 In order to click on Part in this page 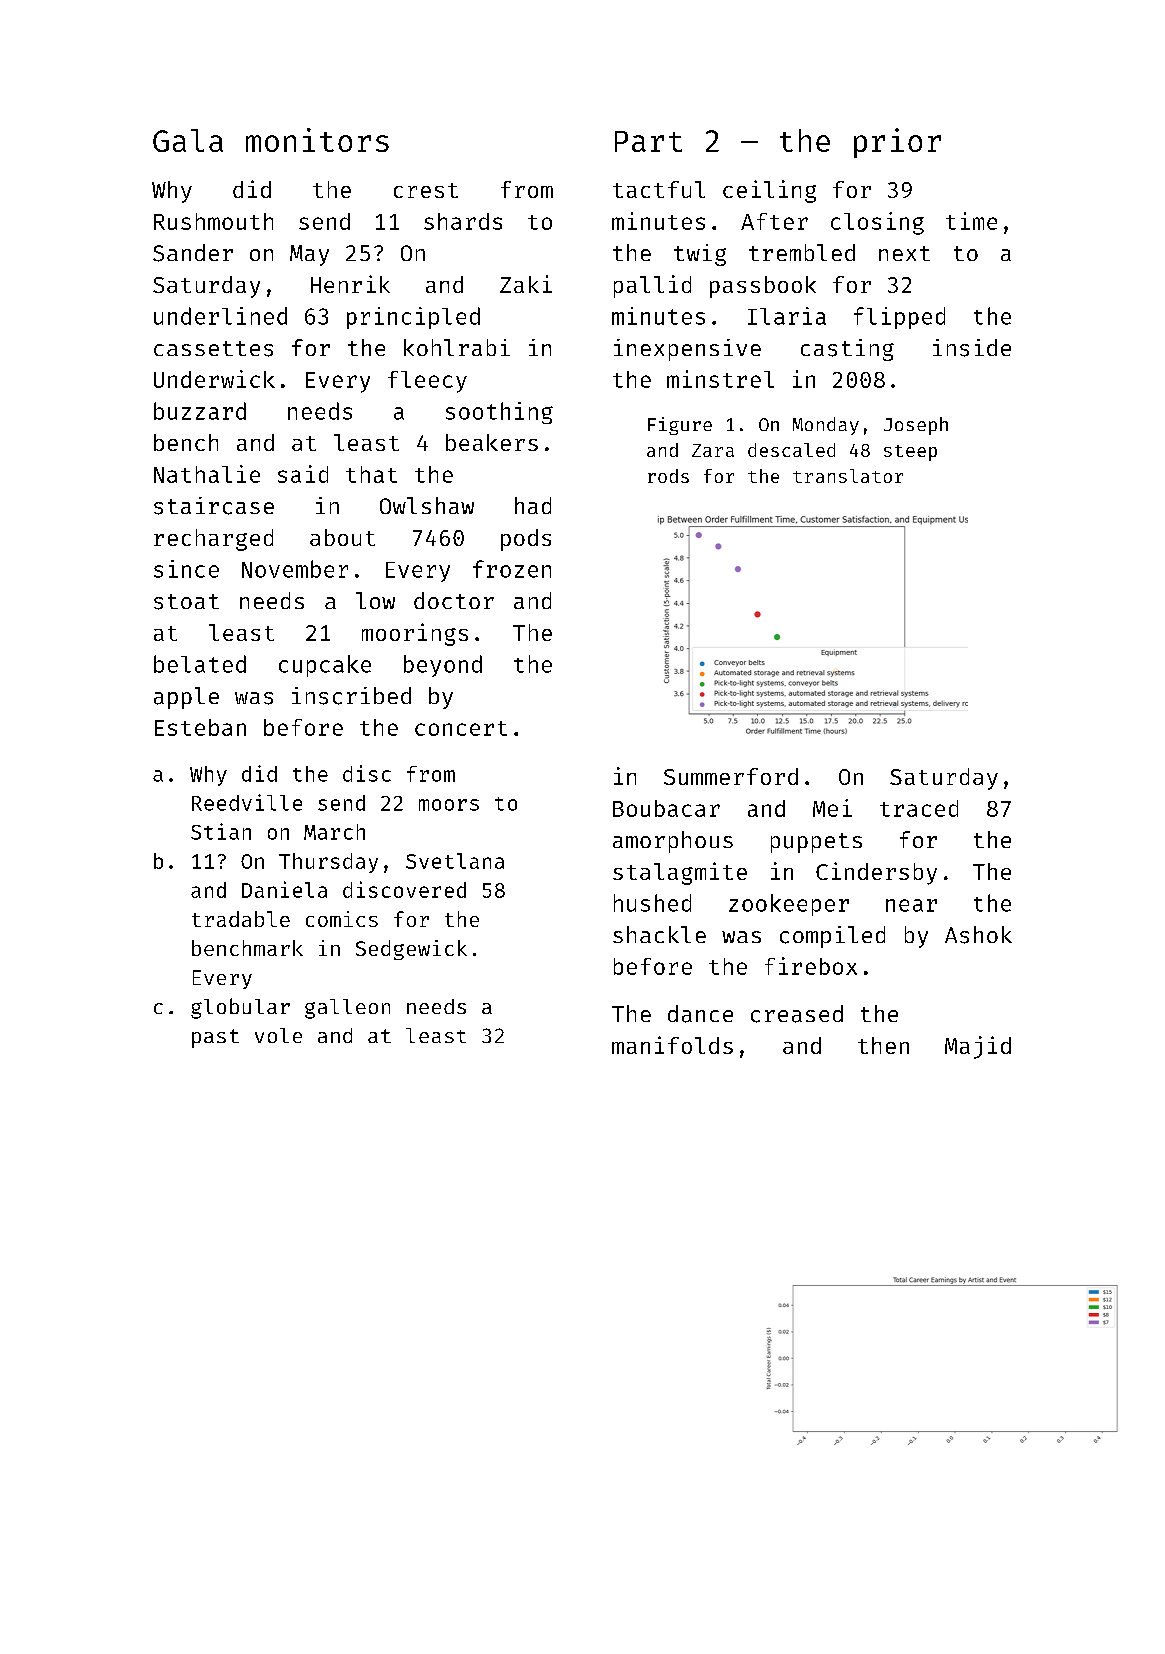, I will do `click(648, 141)`.
